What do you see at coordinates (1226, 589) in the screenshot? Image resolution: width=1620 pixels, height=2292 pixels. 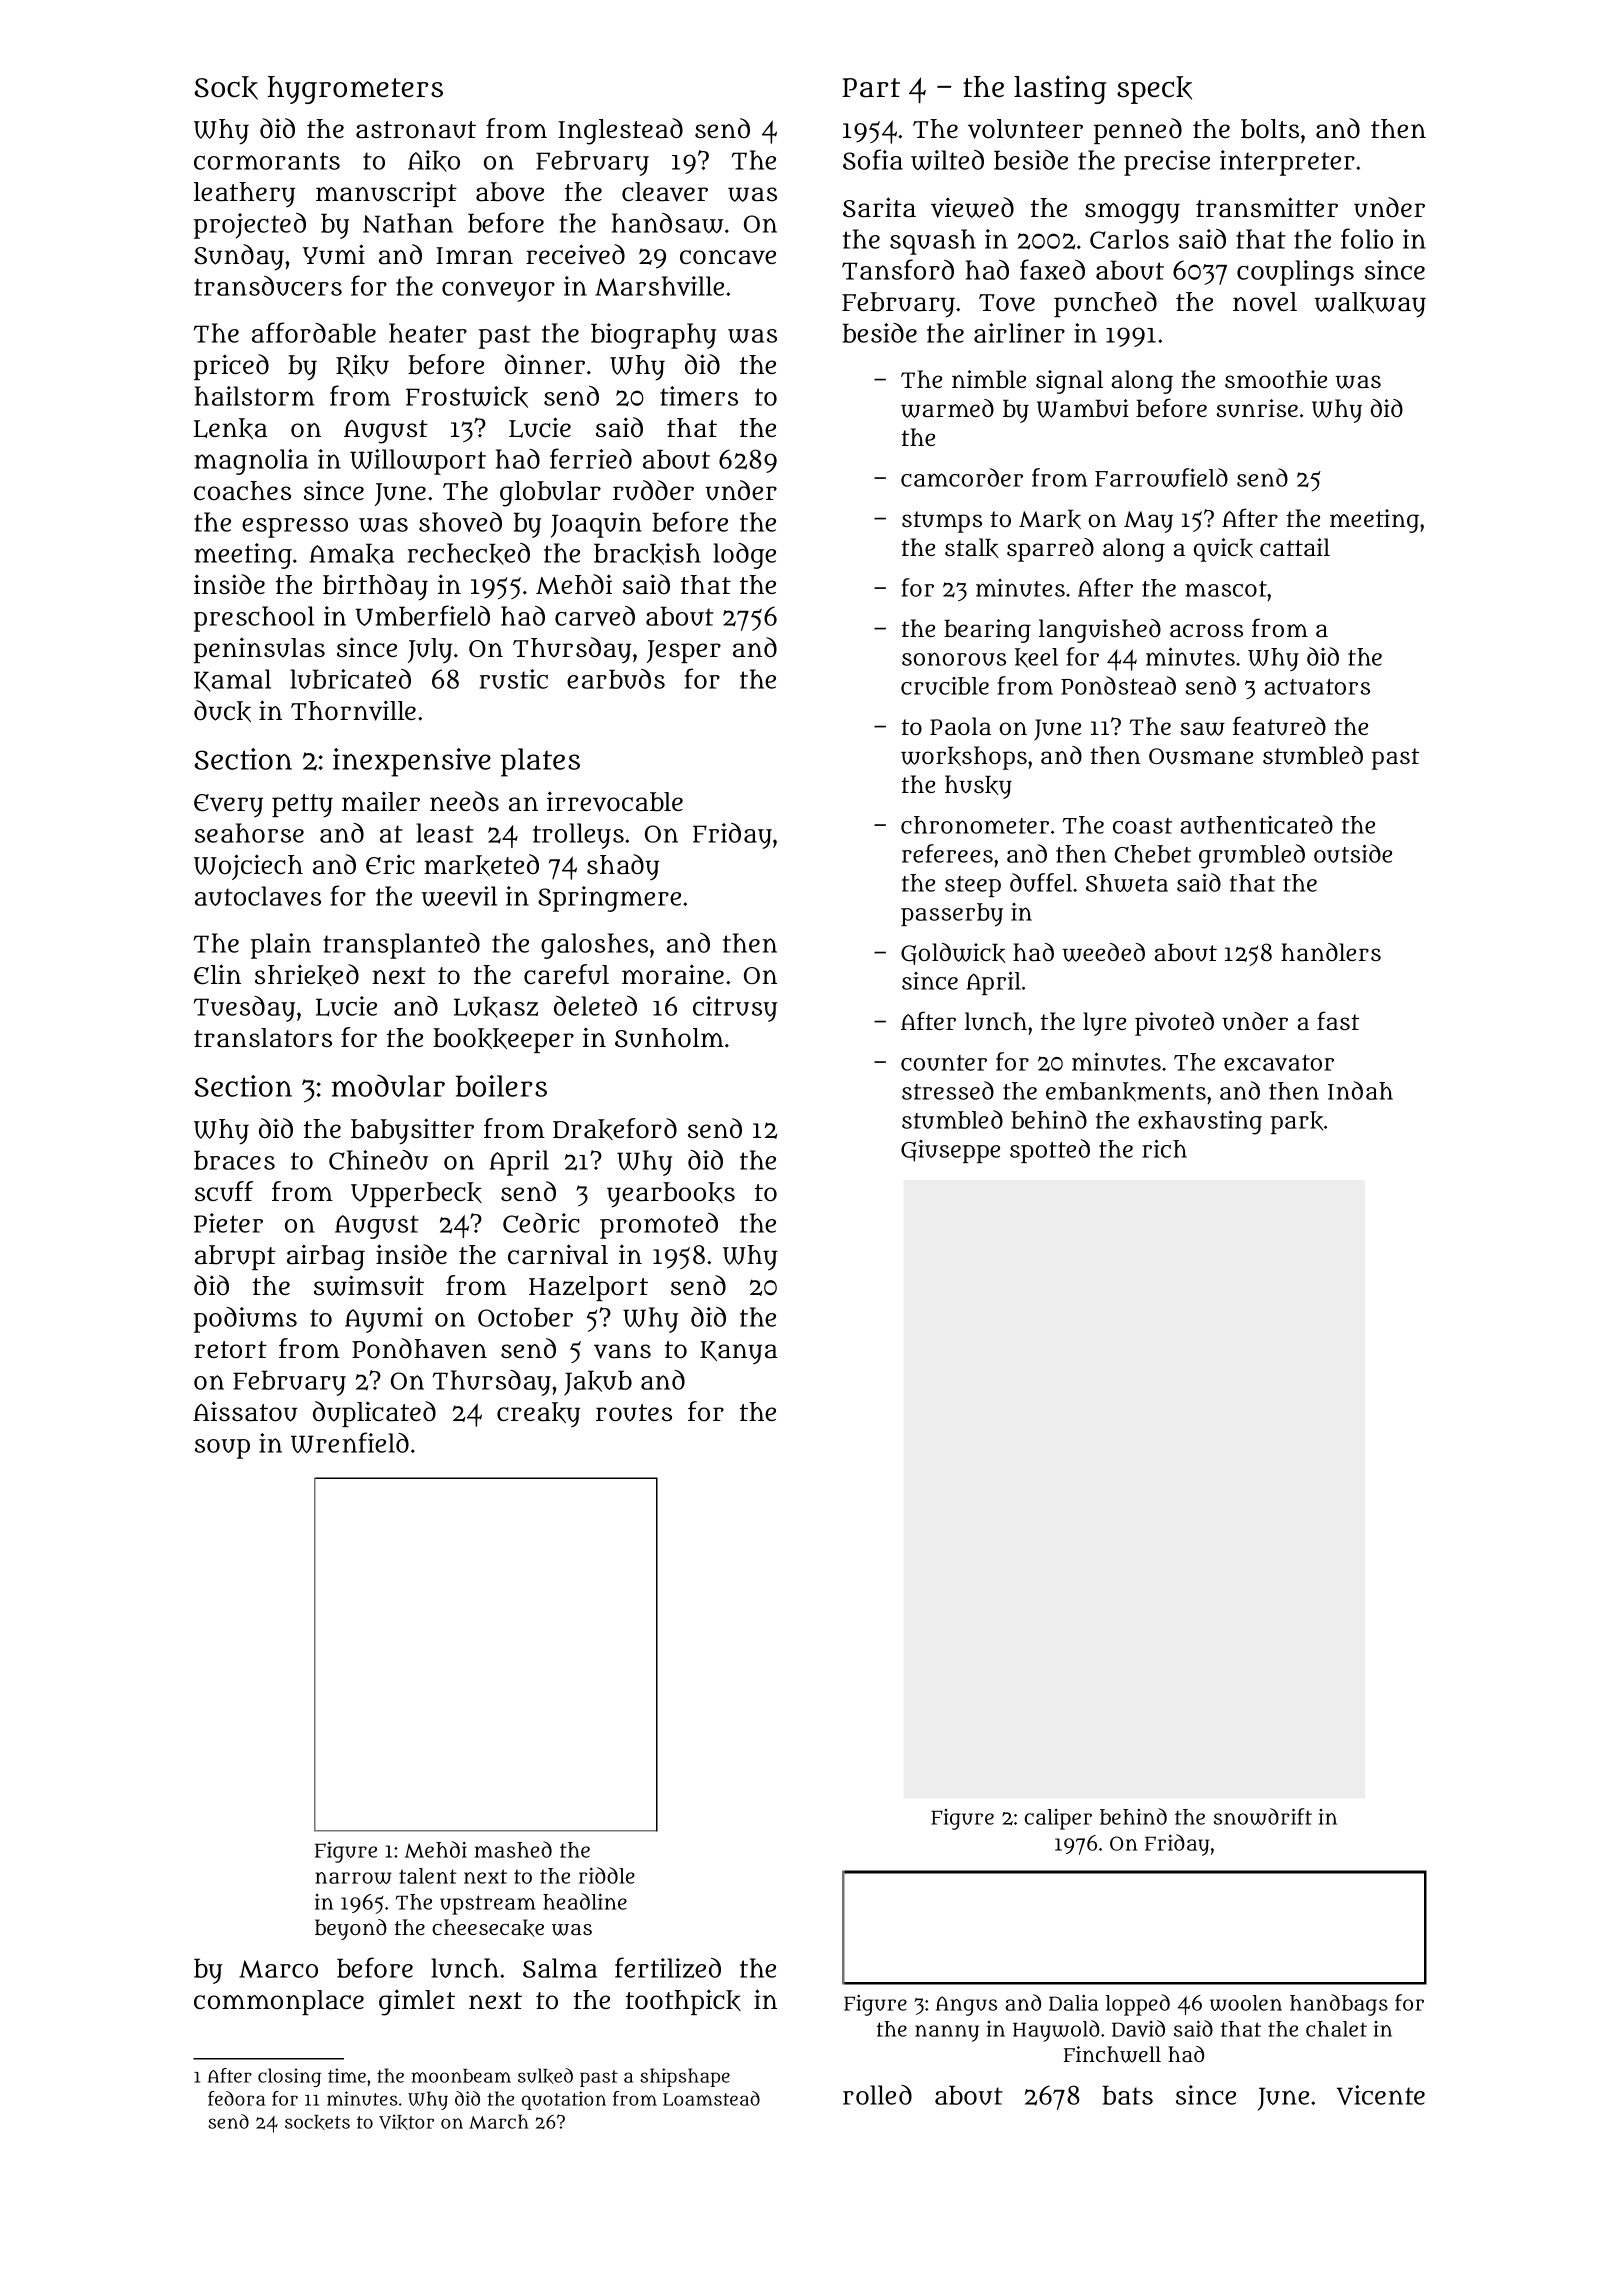 I see `mascot` at bounding box center [1226, 589].
